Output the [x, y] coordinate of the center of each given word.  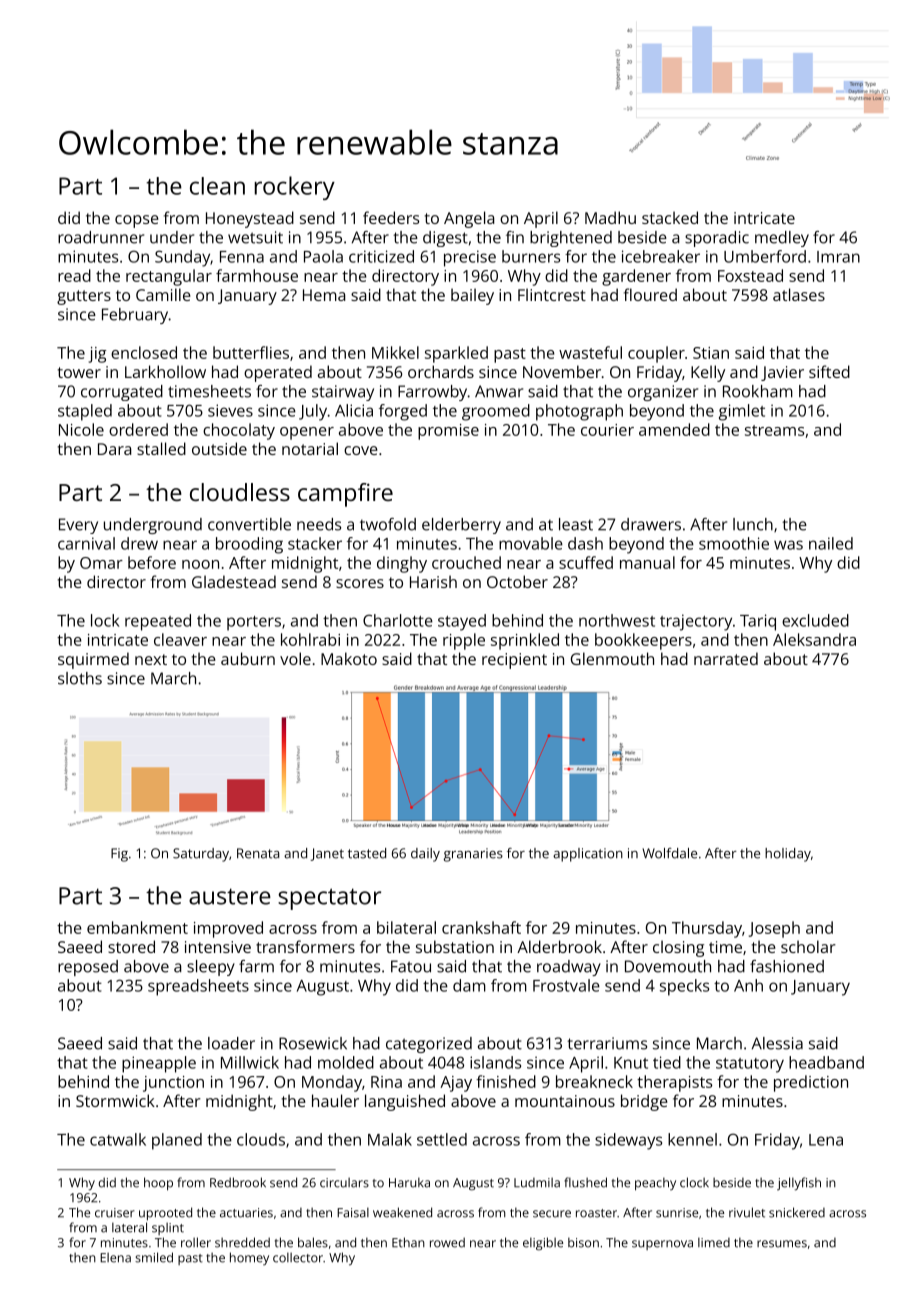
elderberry [461, 526]
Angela [469, 219]
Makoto [349, 658]
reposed [88, 968]
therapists [674, 1083]
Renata [258, 853]
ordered [138, 429]
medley [782, 239]
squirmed [93, 660]
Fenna [242, 257]
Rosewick [313, 1043]
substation [455, 946]
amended [674, 429]
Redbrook [238, 1182]
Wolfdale [669, 853]
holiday [788, 855]
